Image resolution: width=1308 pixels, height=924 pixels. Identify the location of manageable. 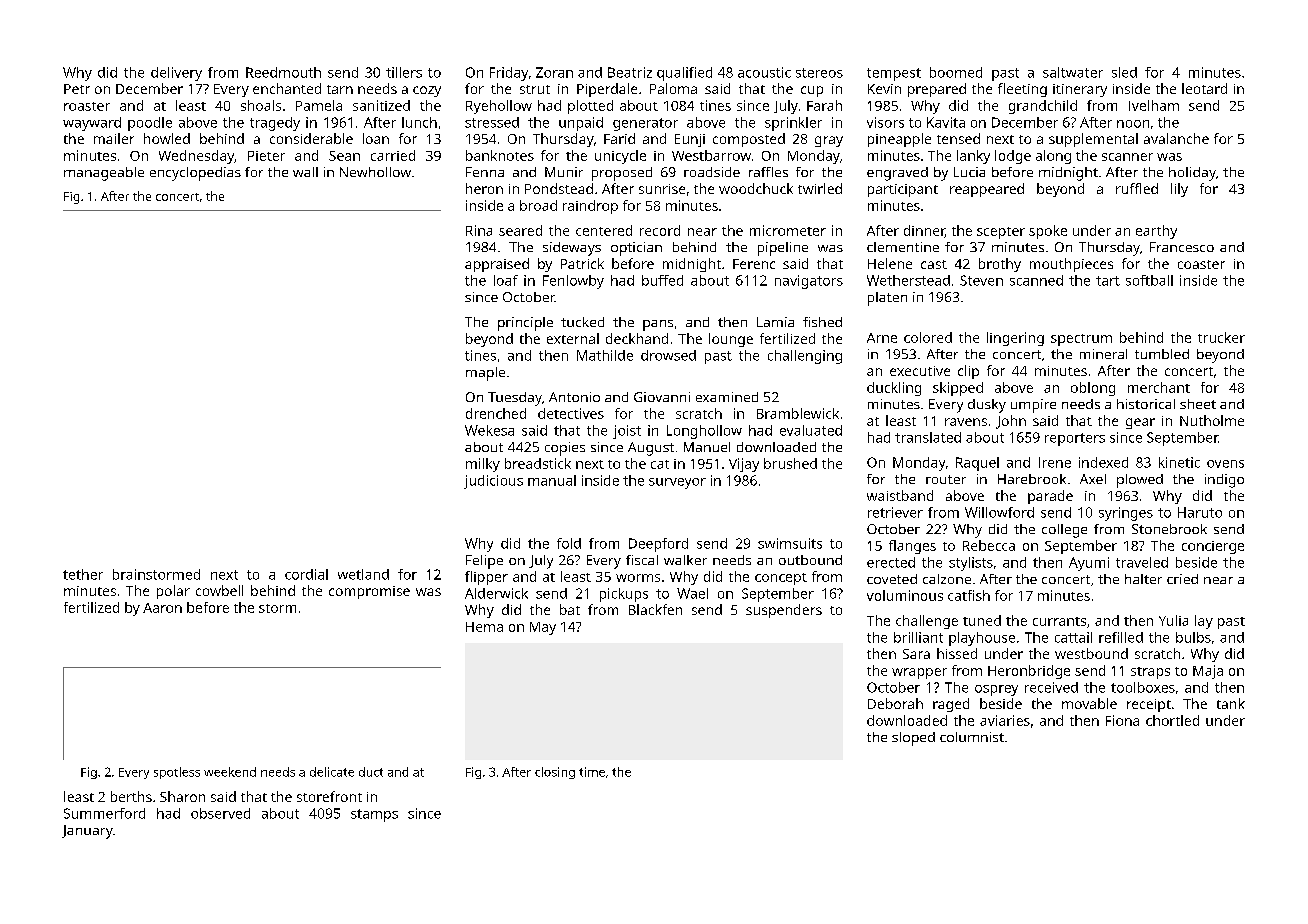
(104, 174).
